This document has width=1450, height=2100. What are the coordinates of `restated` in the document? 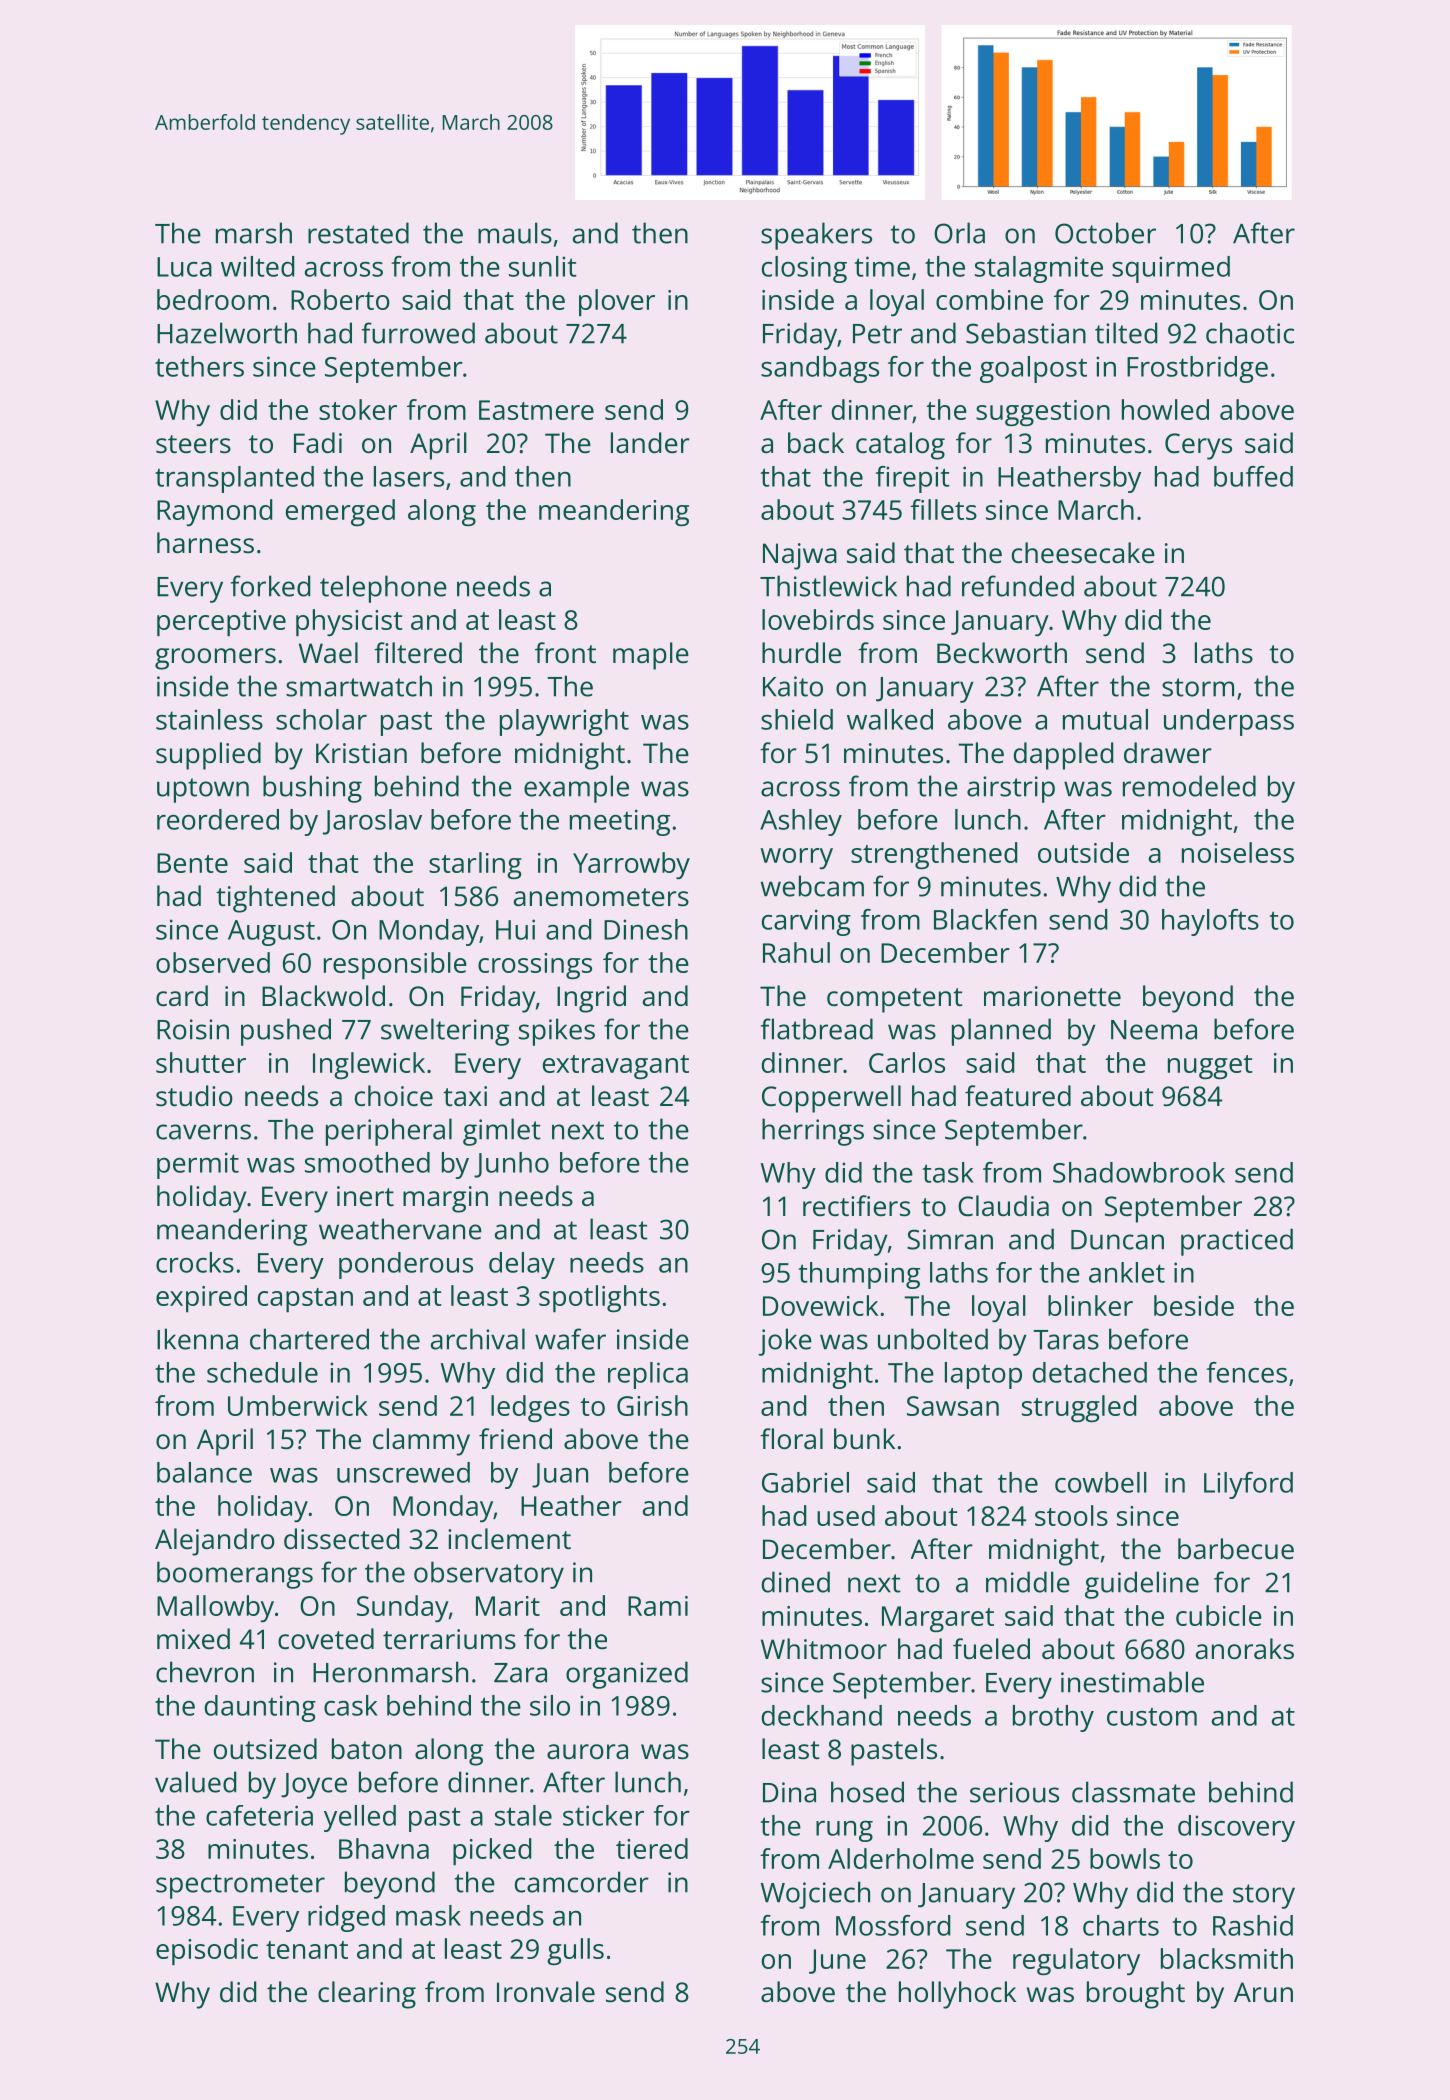 It's located at (358, 233).
